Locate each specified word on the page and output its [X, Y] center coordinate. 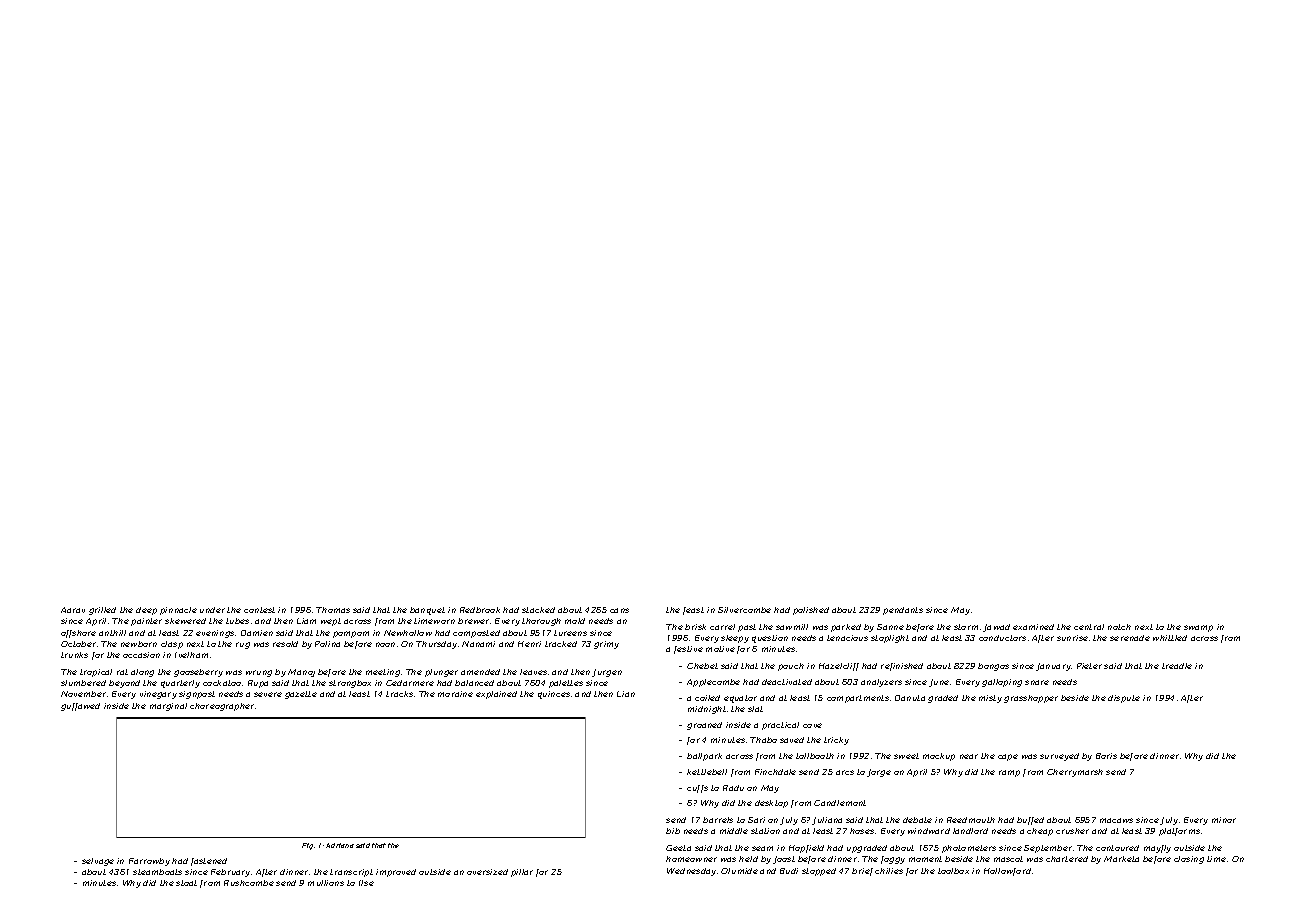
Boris [1106, 756]
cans [619, 610]
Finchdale [775, 772]
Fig [307, 846]
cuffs [697, 789]
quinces [554, 695]
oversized [487, 872]
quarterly [180, 684]
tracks [399, 694]
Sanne [890, 627]
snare [1037, 682]
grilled [102, 611]
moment [925, 859]
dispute [1124, 699]
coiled [707, 698]
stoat [186, 883]
